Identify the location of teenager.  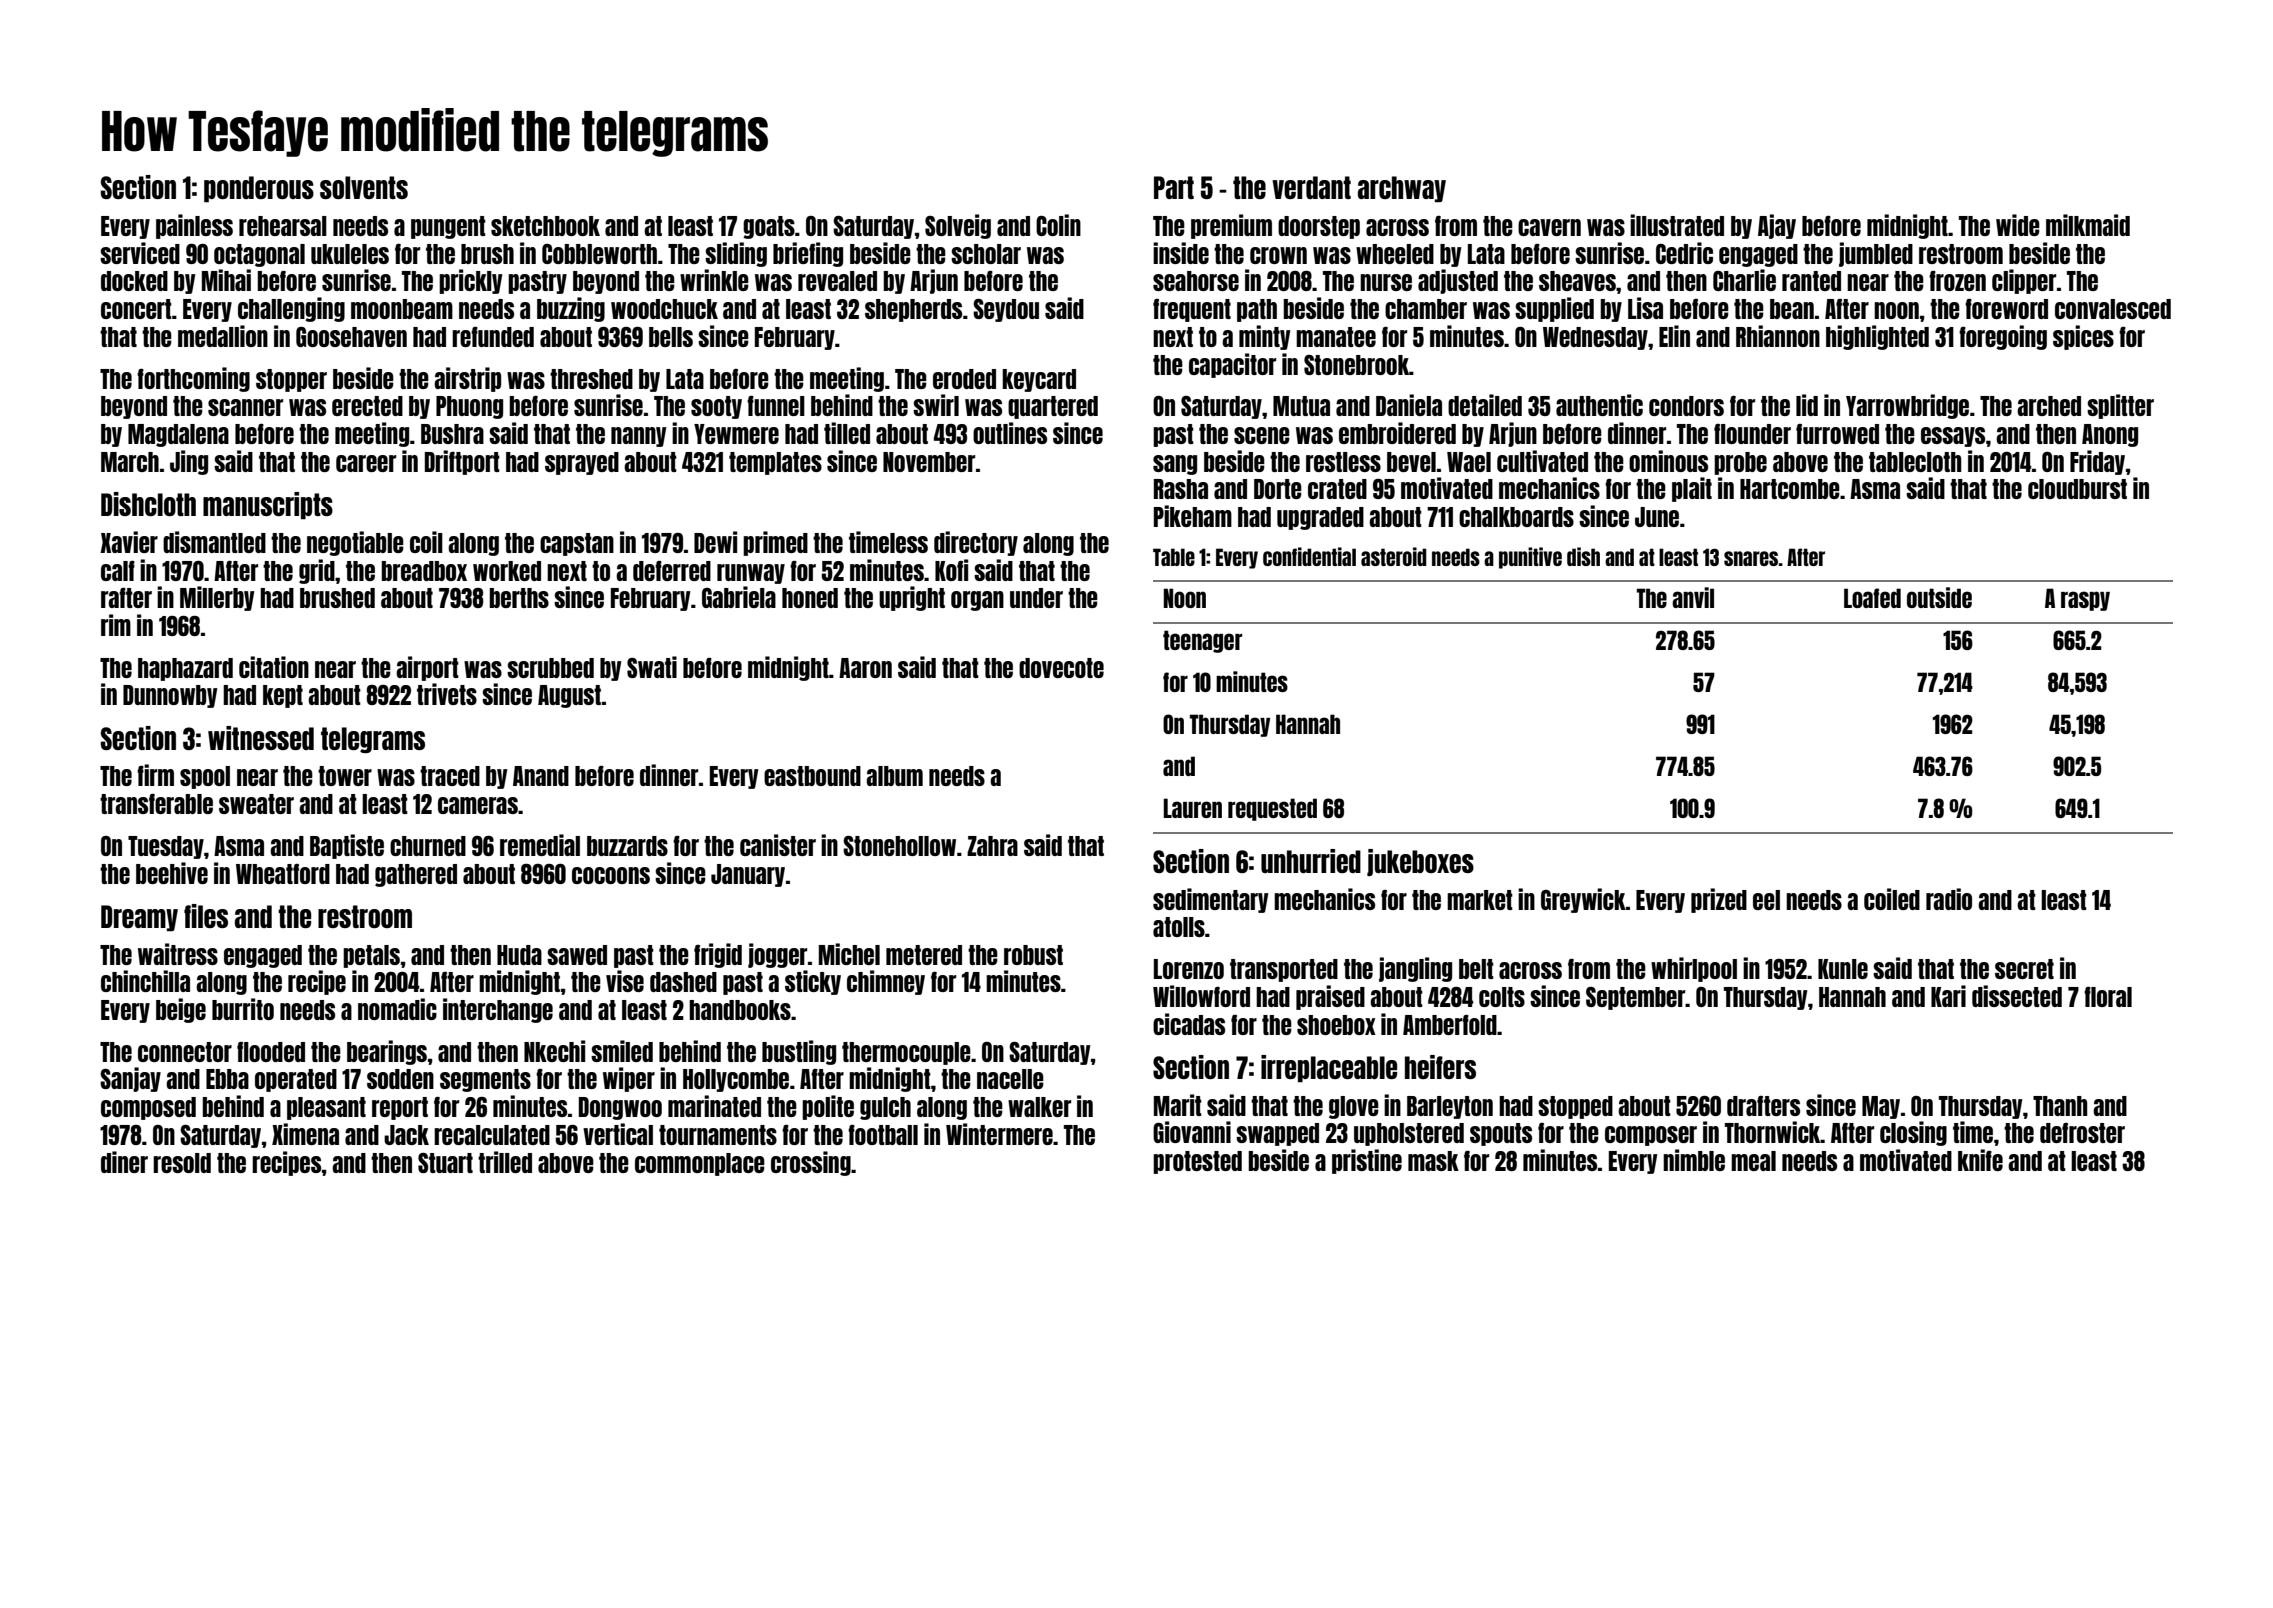
(1202, 641).
